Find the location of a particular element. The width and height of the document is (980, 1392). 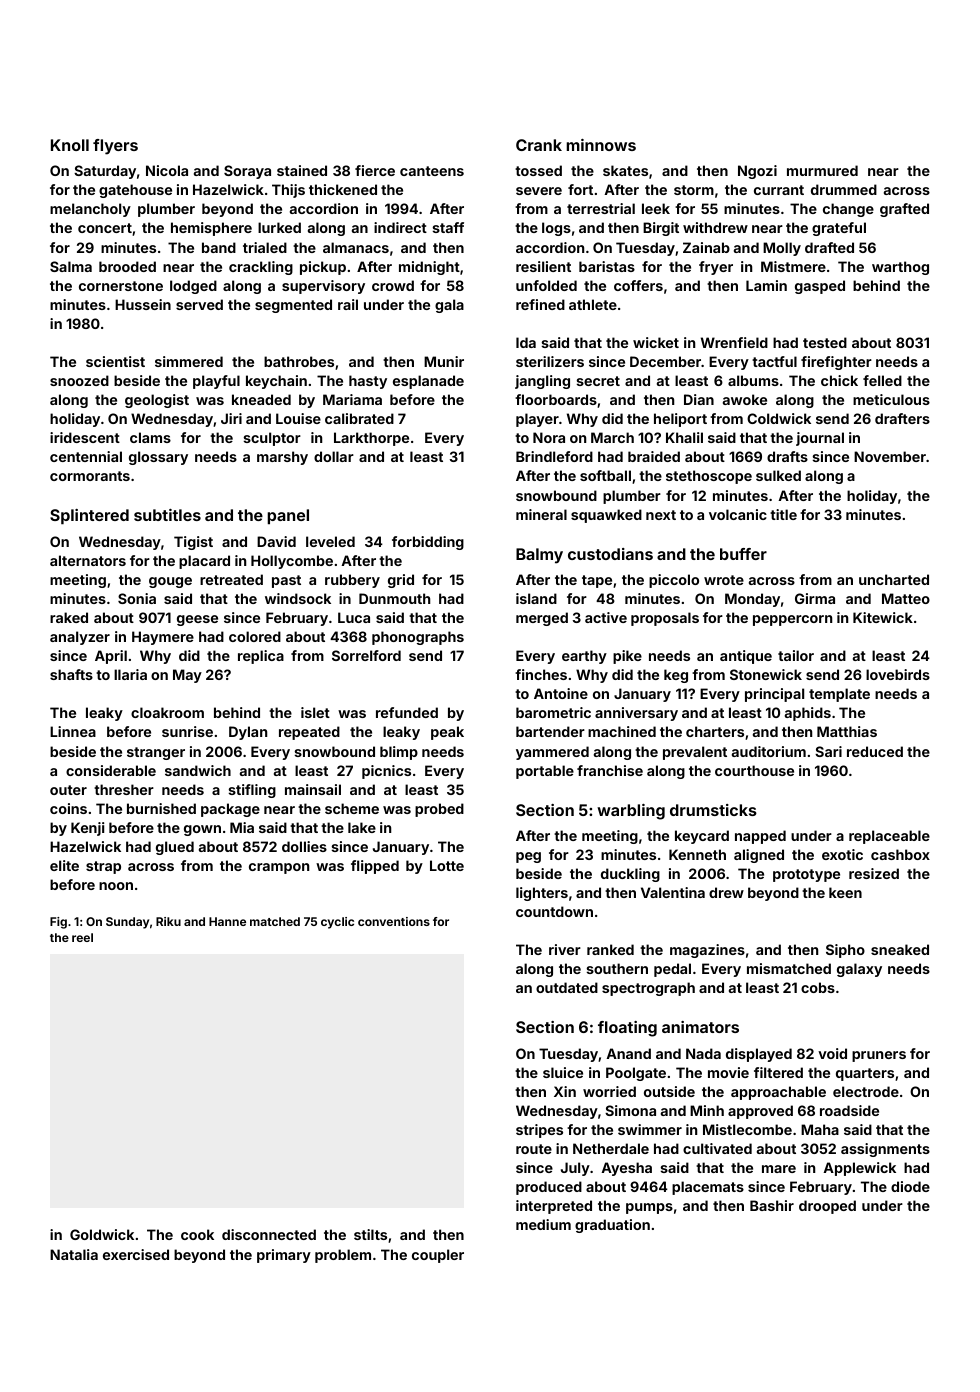

portable is located at coordinates (545, 772).
